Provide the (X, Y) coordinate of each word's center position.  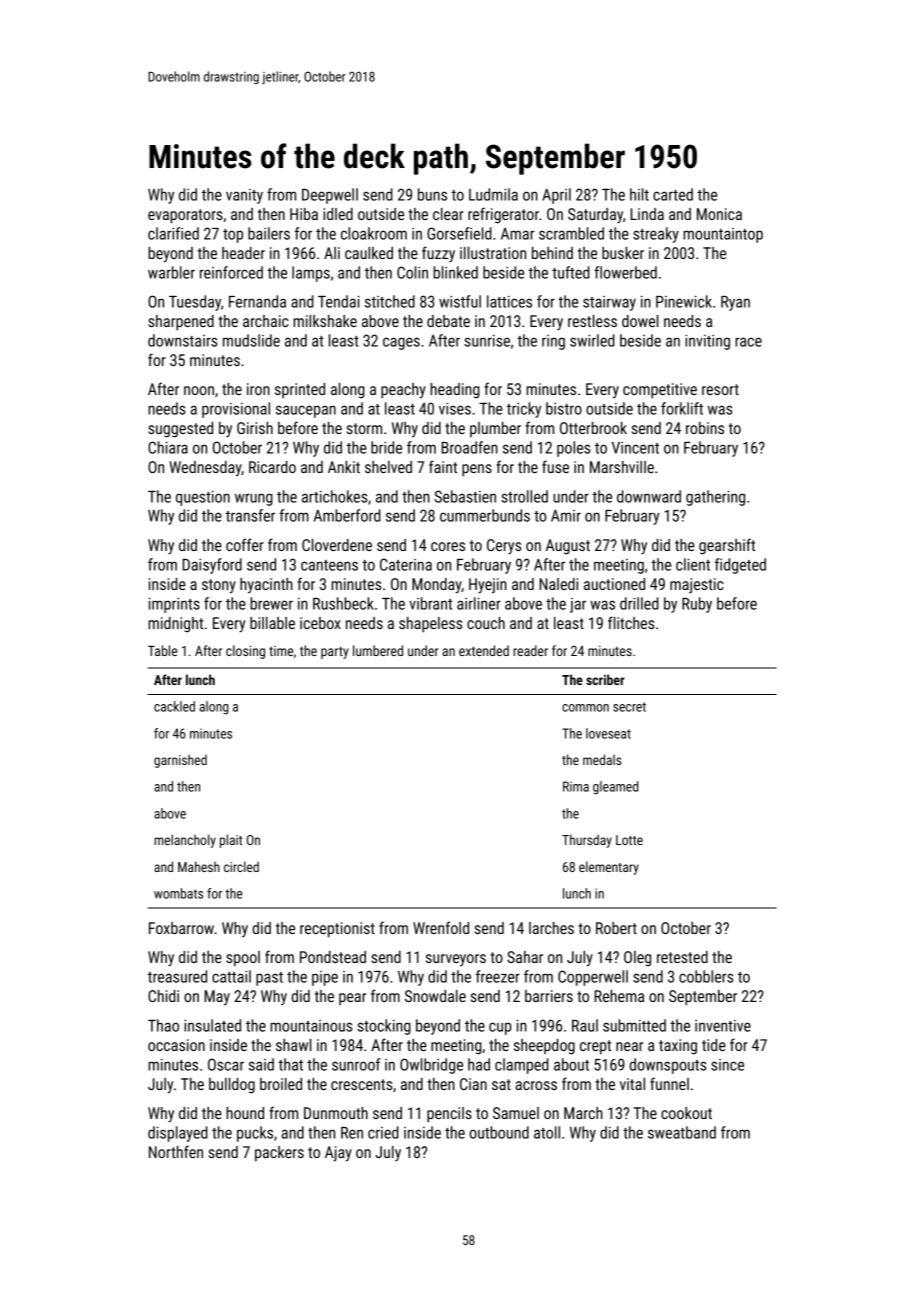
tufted (571, 272)
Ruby (697, 605)
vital (632, 1084)
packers (279, 1154)
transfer (250, 515)
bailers (269, 233)
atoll (547, 1132)
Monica (719, 214)
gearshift (727, 546)
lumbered (378, 650)
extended (484, 650)
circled (241, 866)
